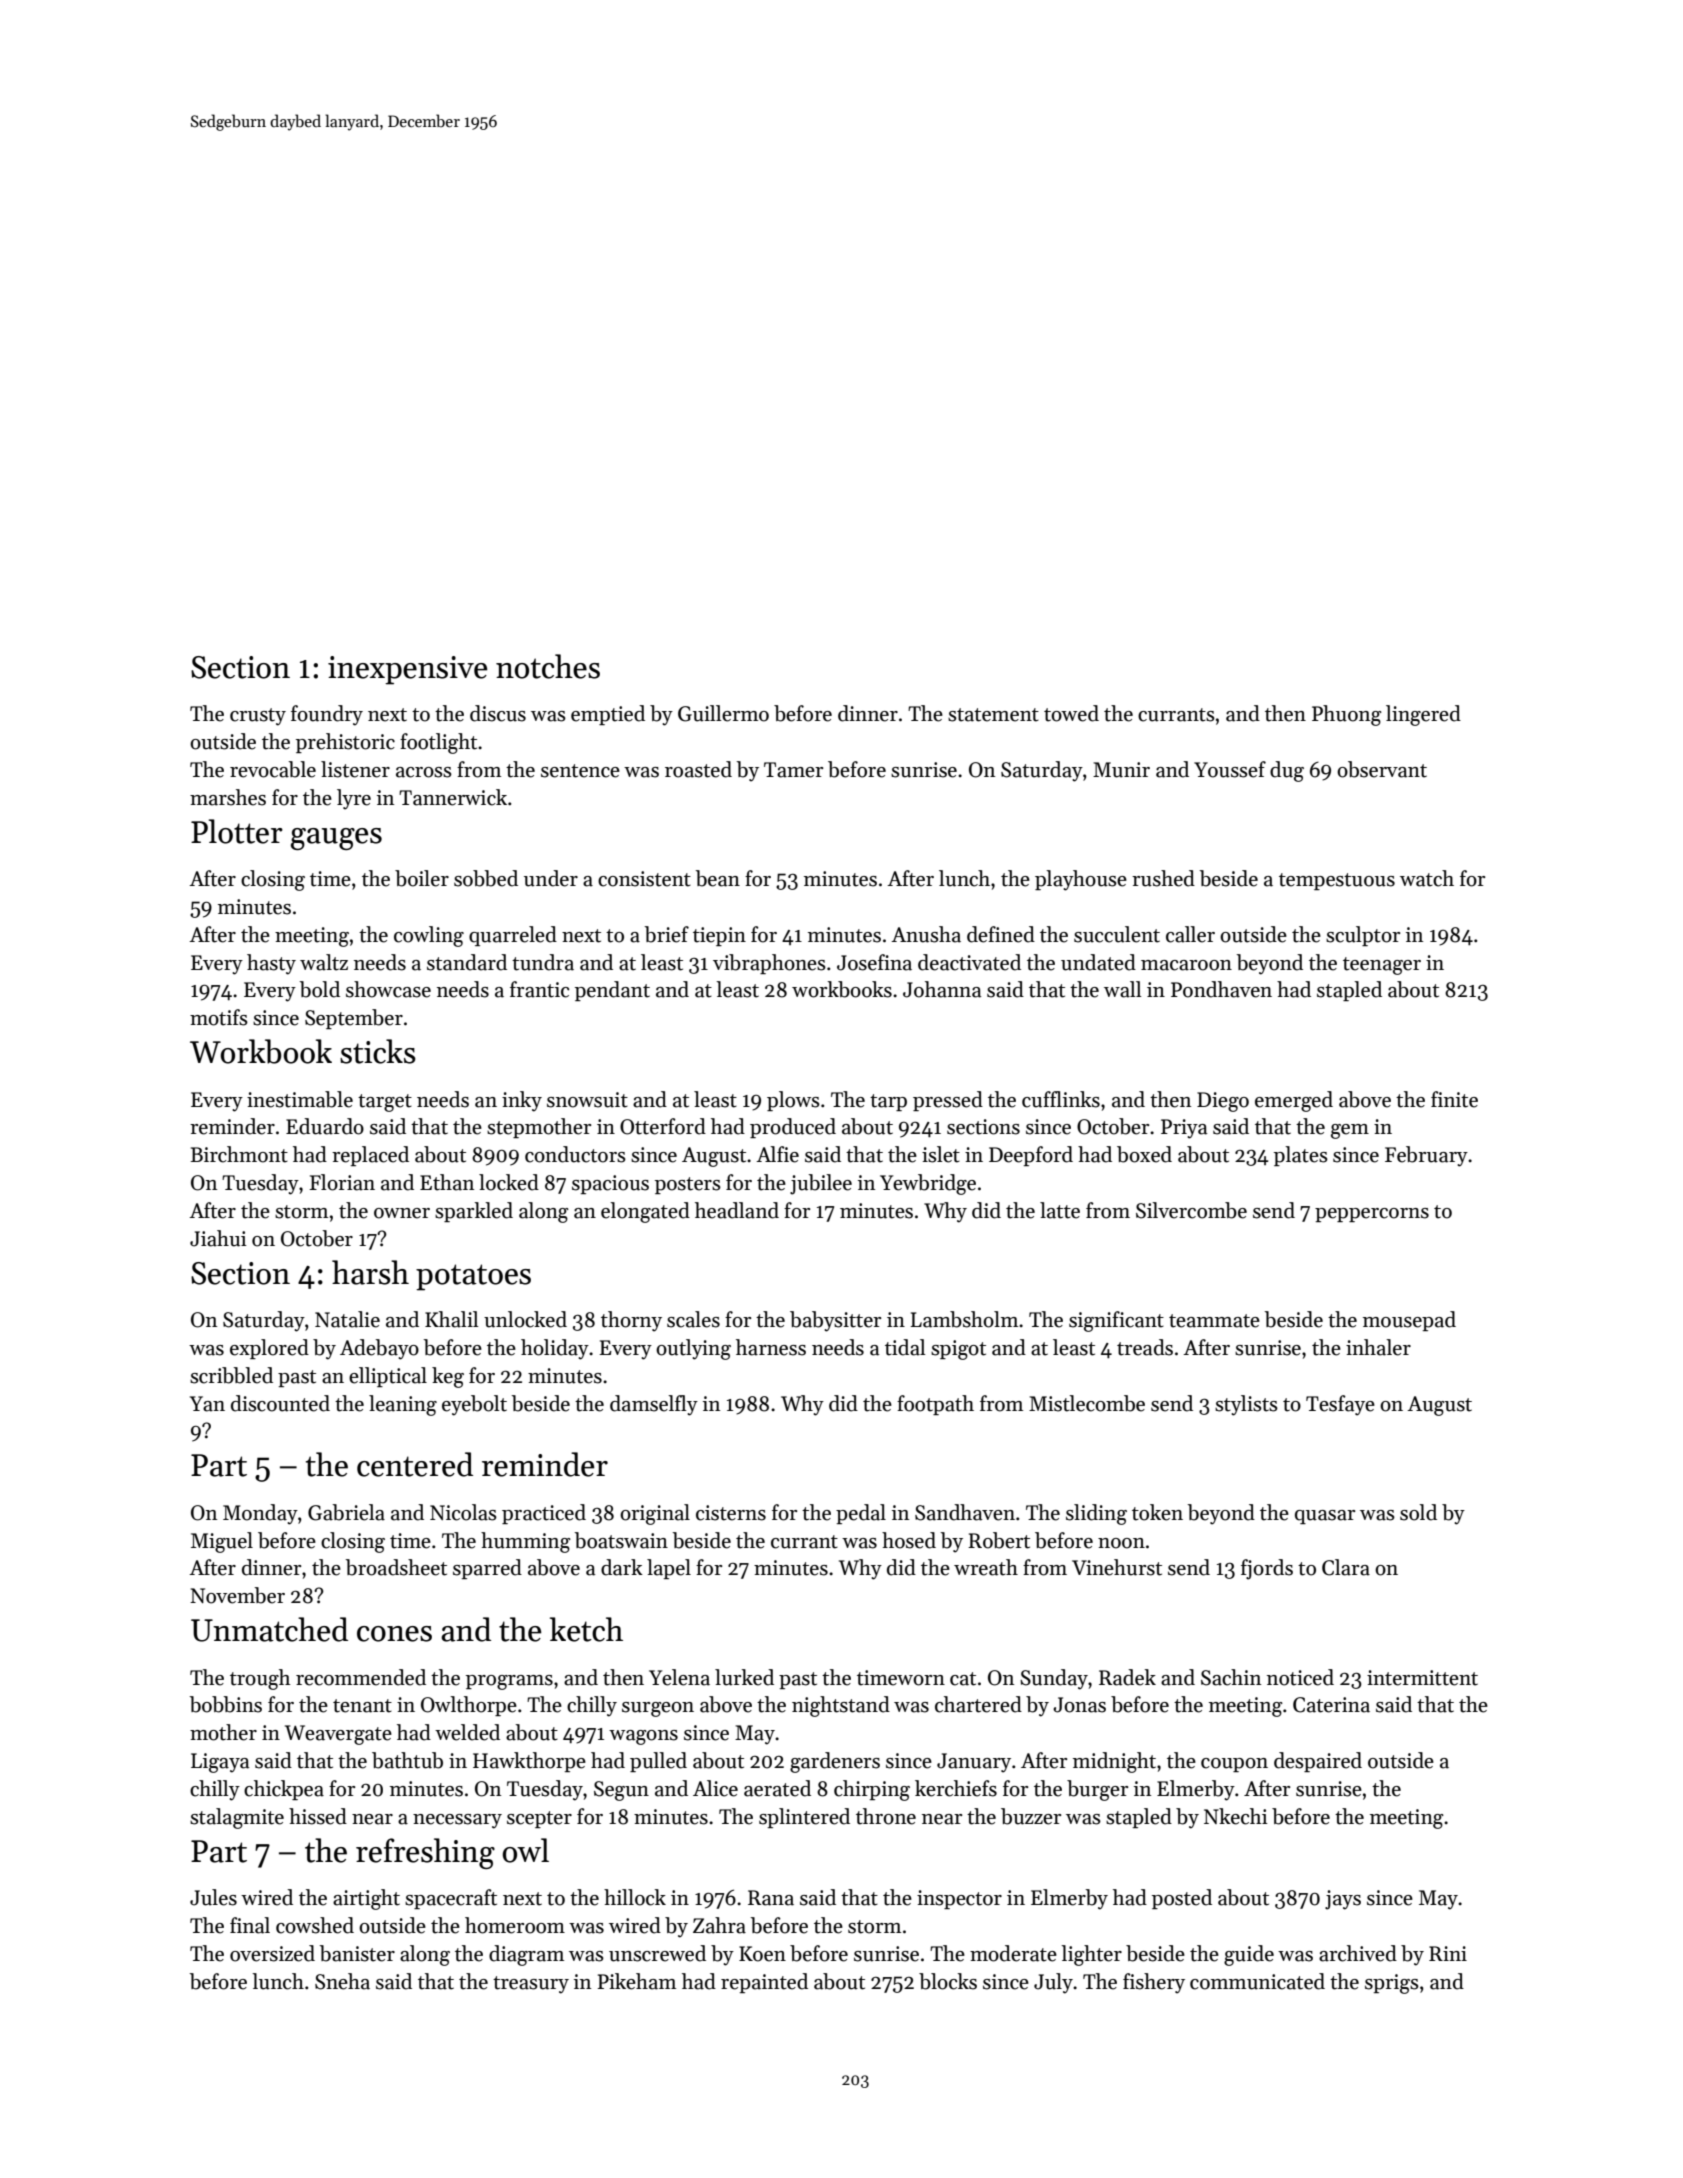 The height and width of the screenshot is (2178, 1683). What do you see at coordinates (1223, 1102) in the screenshot?
I see `Diego` at bounding box center [1223, 1102].
